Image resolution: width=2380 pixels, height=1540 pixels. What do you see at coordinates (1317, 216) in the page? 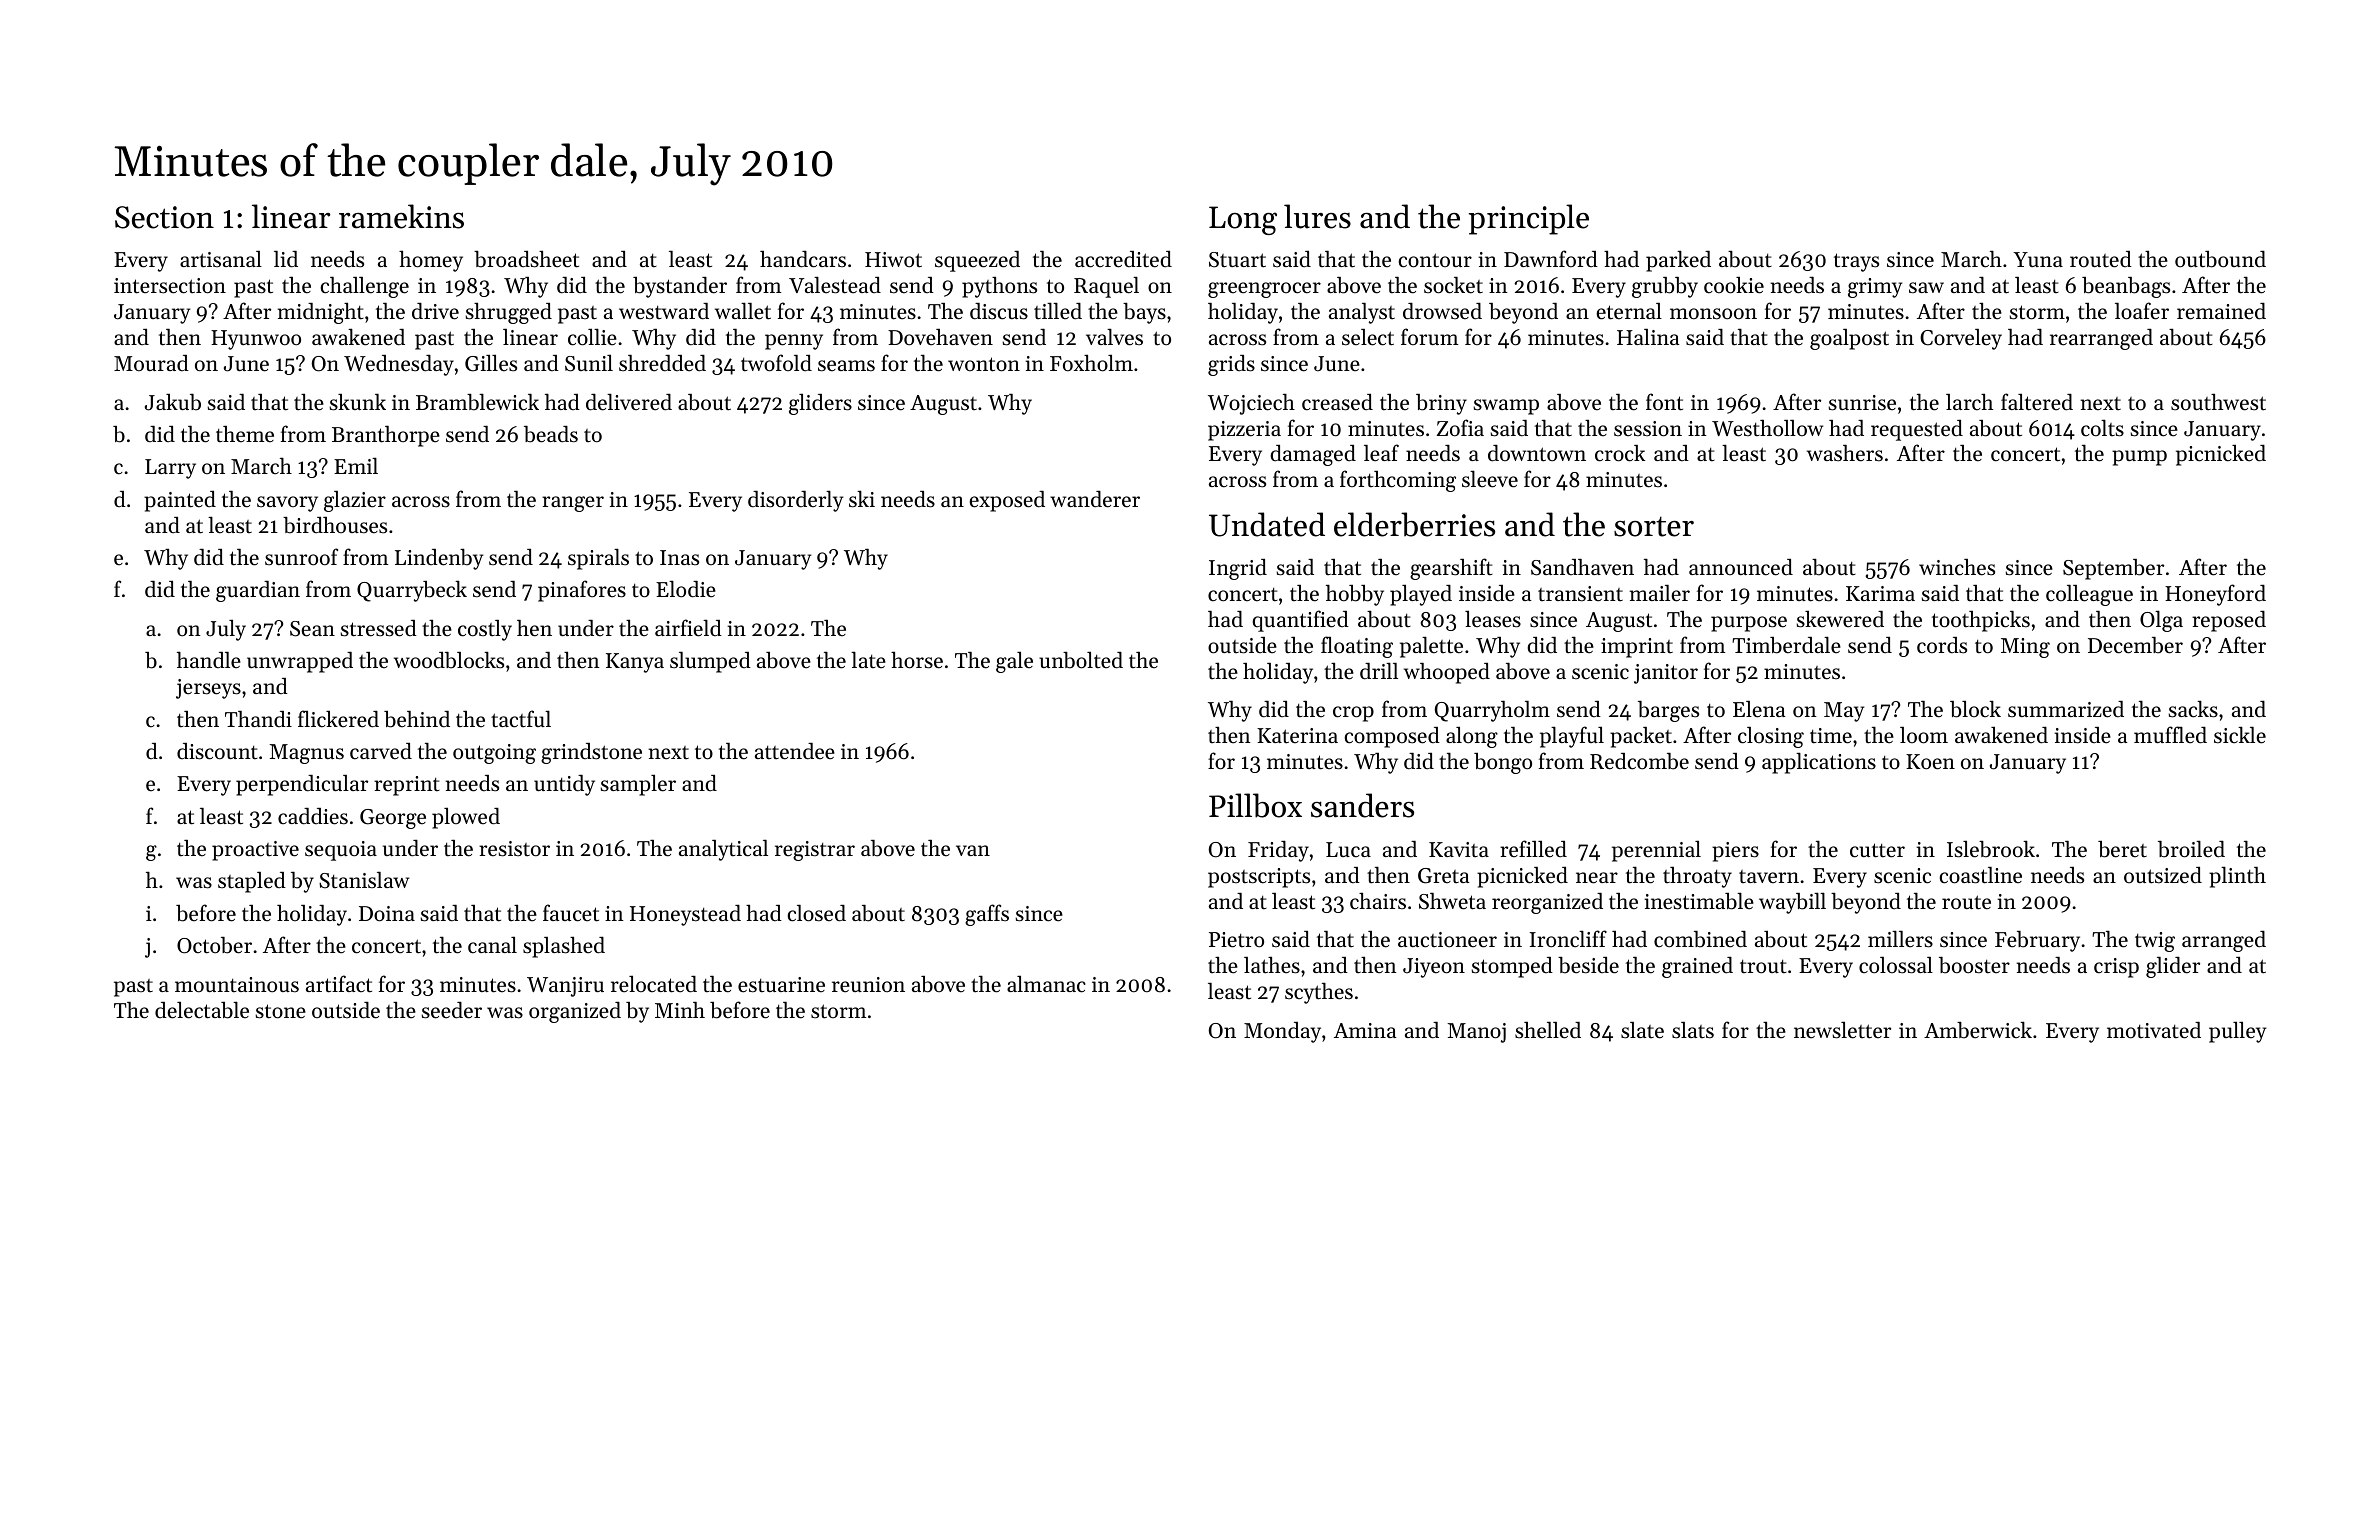
I see `lures` at bounding box center [1317, 216].
